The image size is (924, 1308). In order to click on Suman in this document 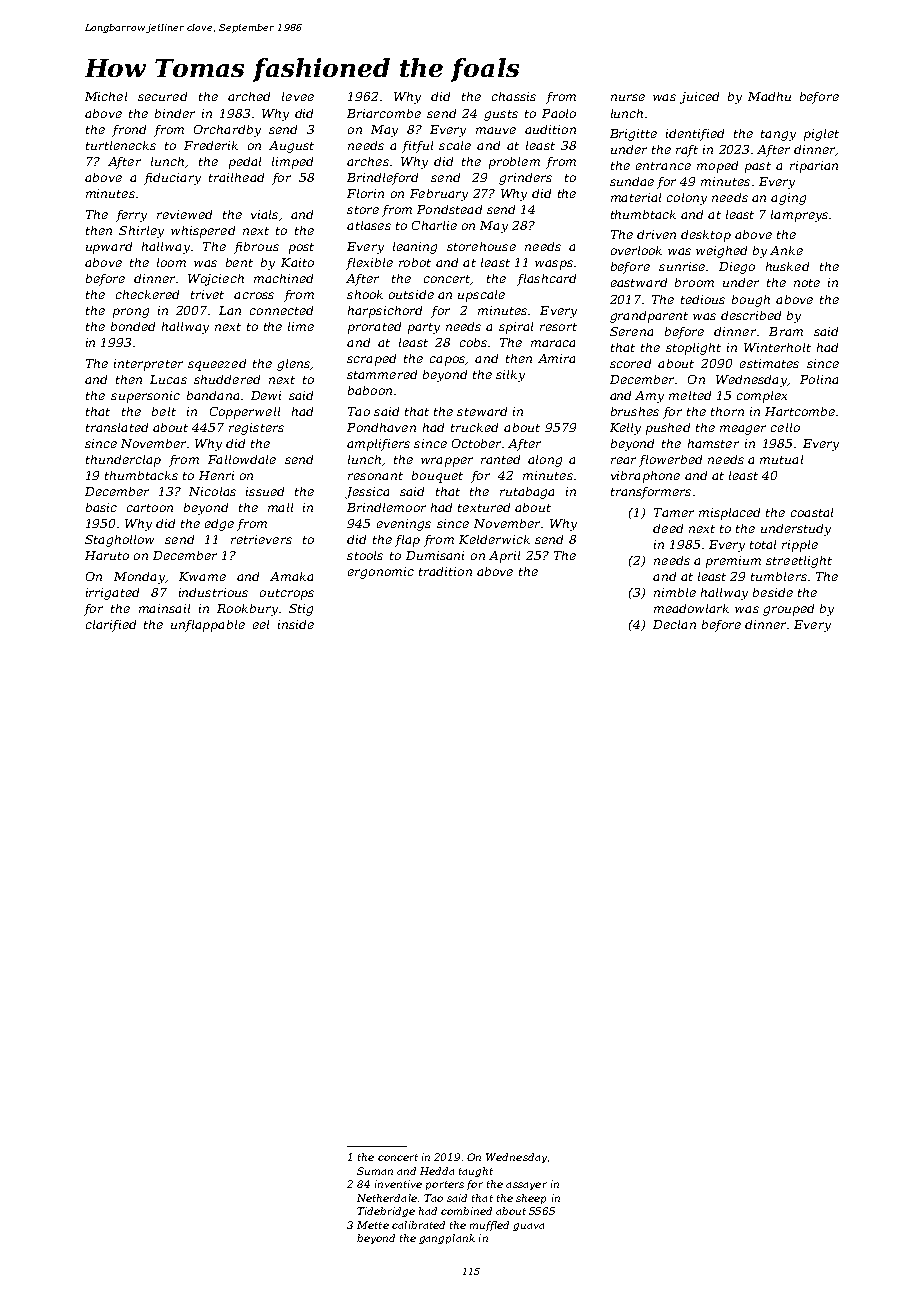, I will do `click(375, 1171)`.
